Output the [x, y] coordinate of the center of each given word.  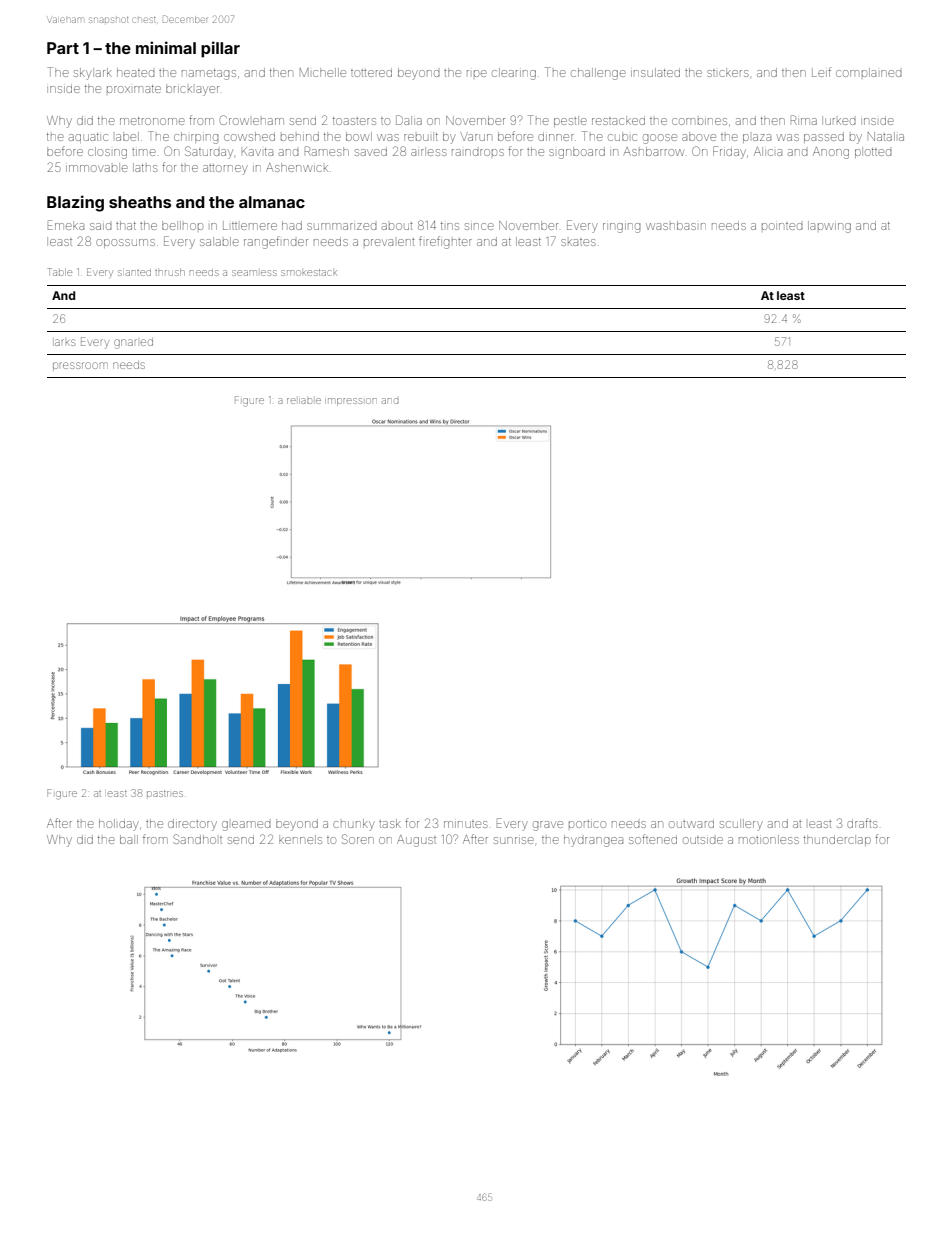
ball [129, 839]
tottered [371, 73]
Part [63, 48]
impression [350, 402]
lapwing [829, 227]
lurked [838, 120]
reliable [304, 401]
